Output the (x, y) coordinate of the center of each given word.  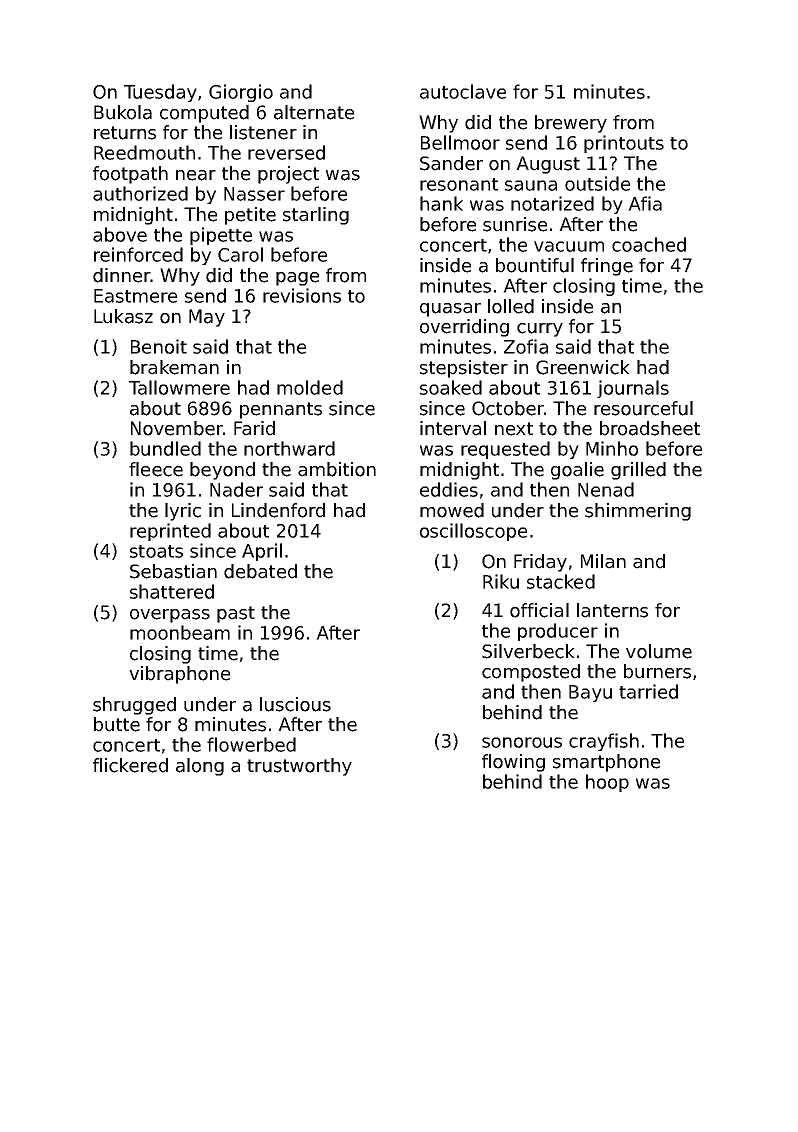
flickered (130, 765)
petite (250, 216)
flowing (513, 763)
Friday (540, 563)
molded (310, 387)
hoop (607, 783)
